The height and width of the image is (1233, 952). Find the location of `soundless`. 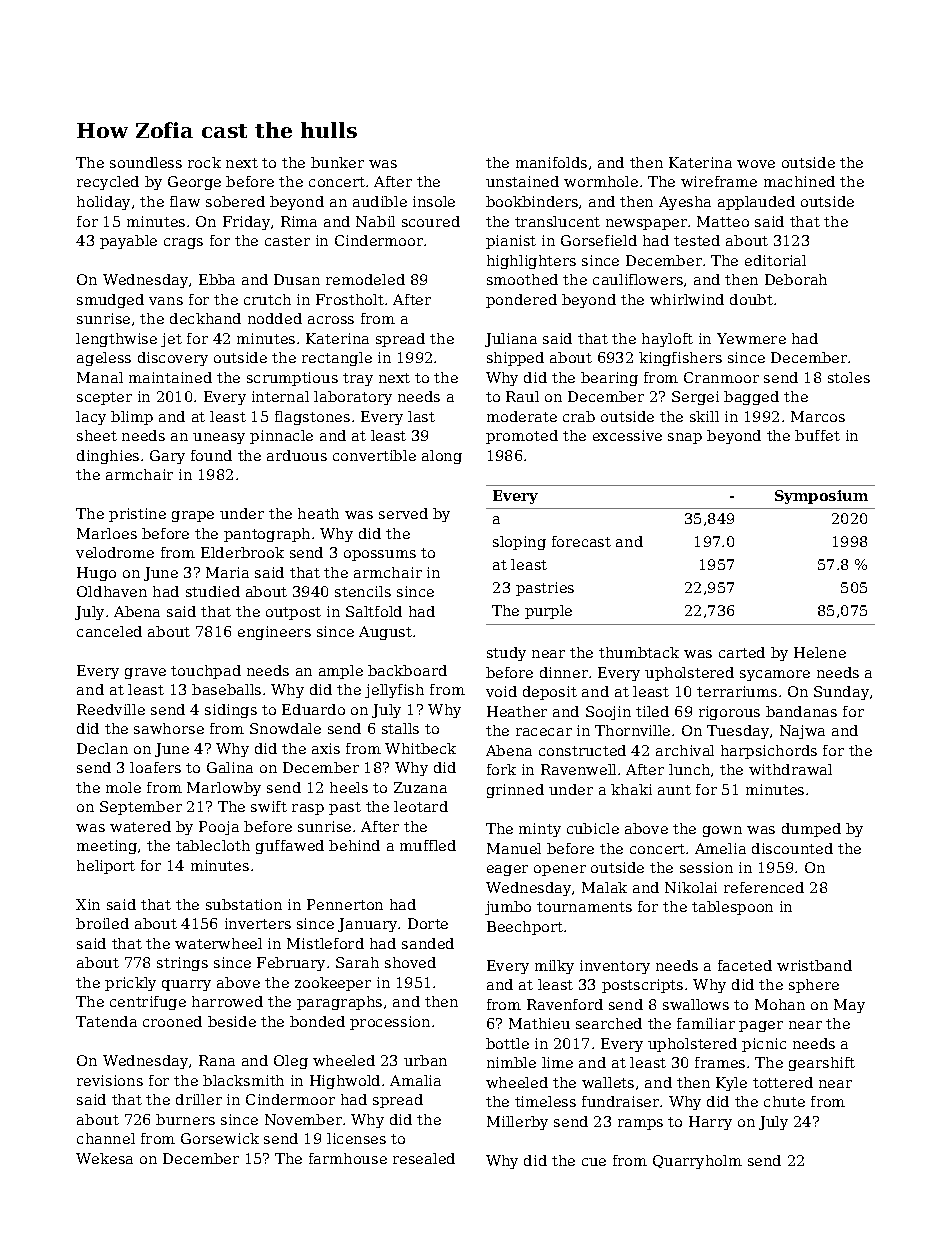

soundless is located at coordinates (146, 162).
